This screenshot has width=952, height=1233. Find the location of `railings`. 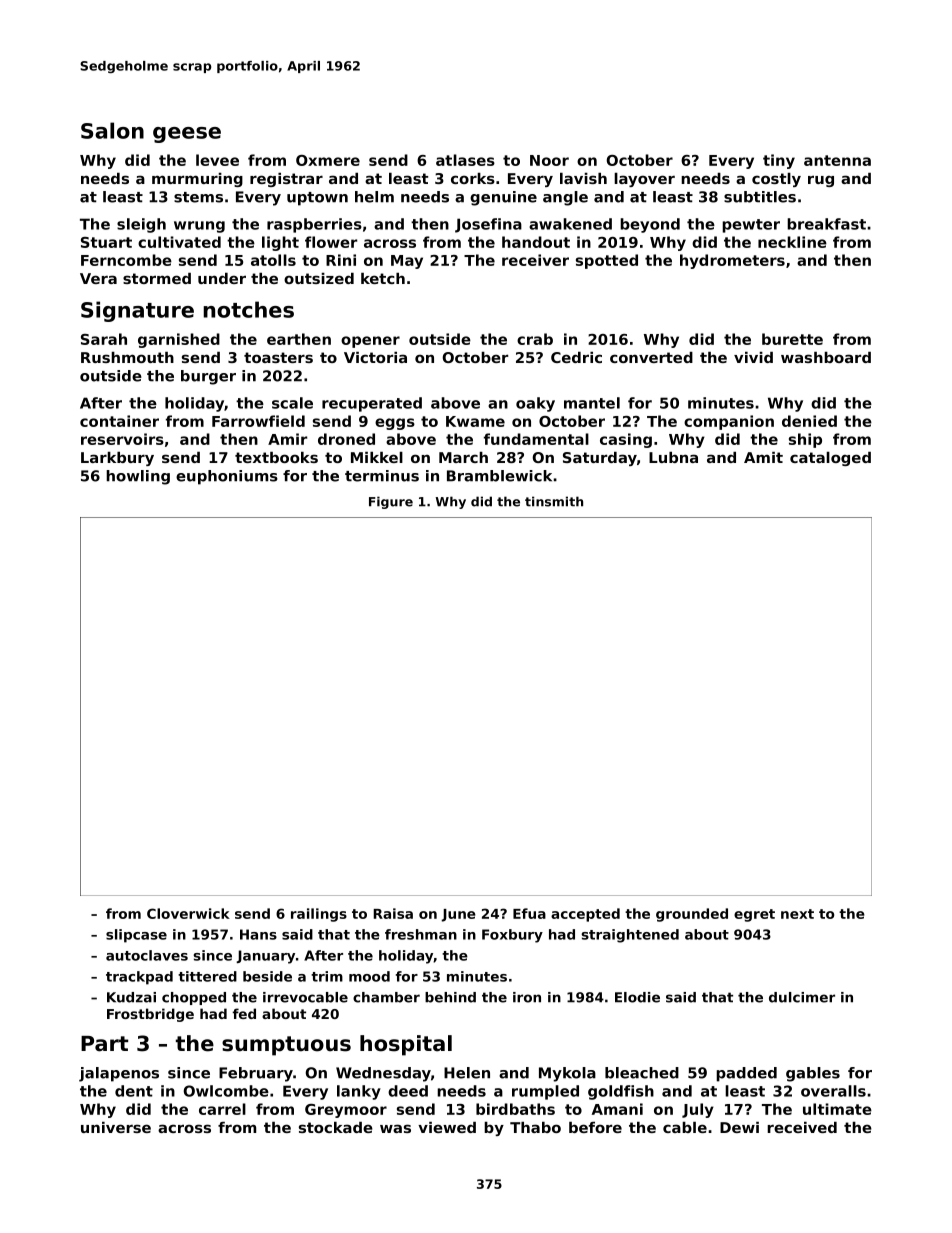

railings is located at coordinates (319, 915).
